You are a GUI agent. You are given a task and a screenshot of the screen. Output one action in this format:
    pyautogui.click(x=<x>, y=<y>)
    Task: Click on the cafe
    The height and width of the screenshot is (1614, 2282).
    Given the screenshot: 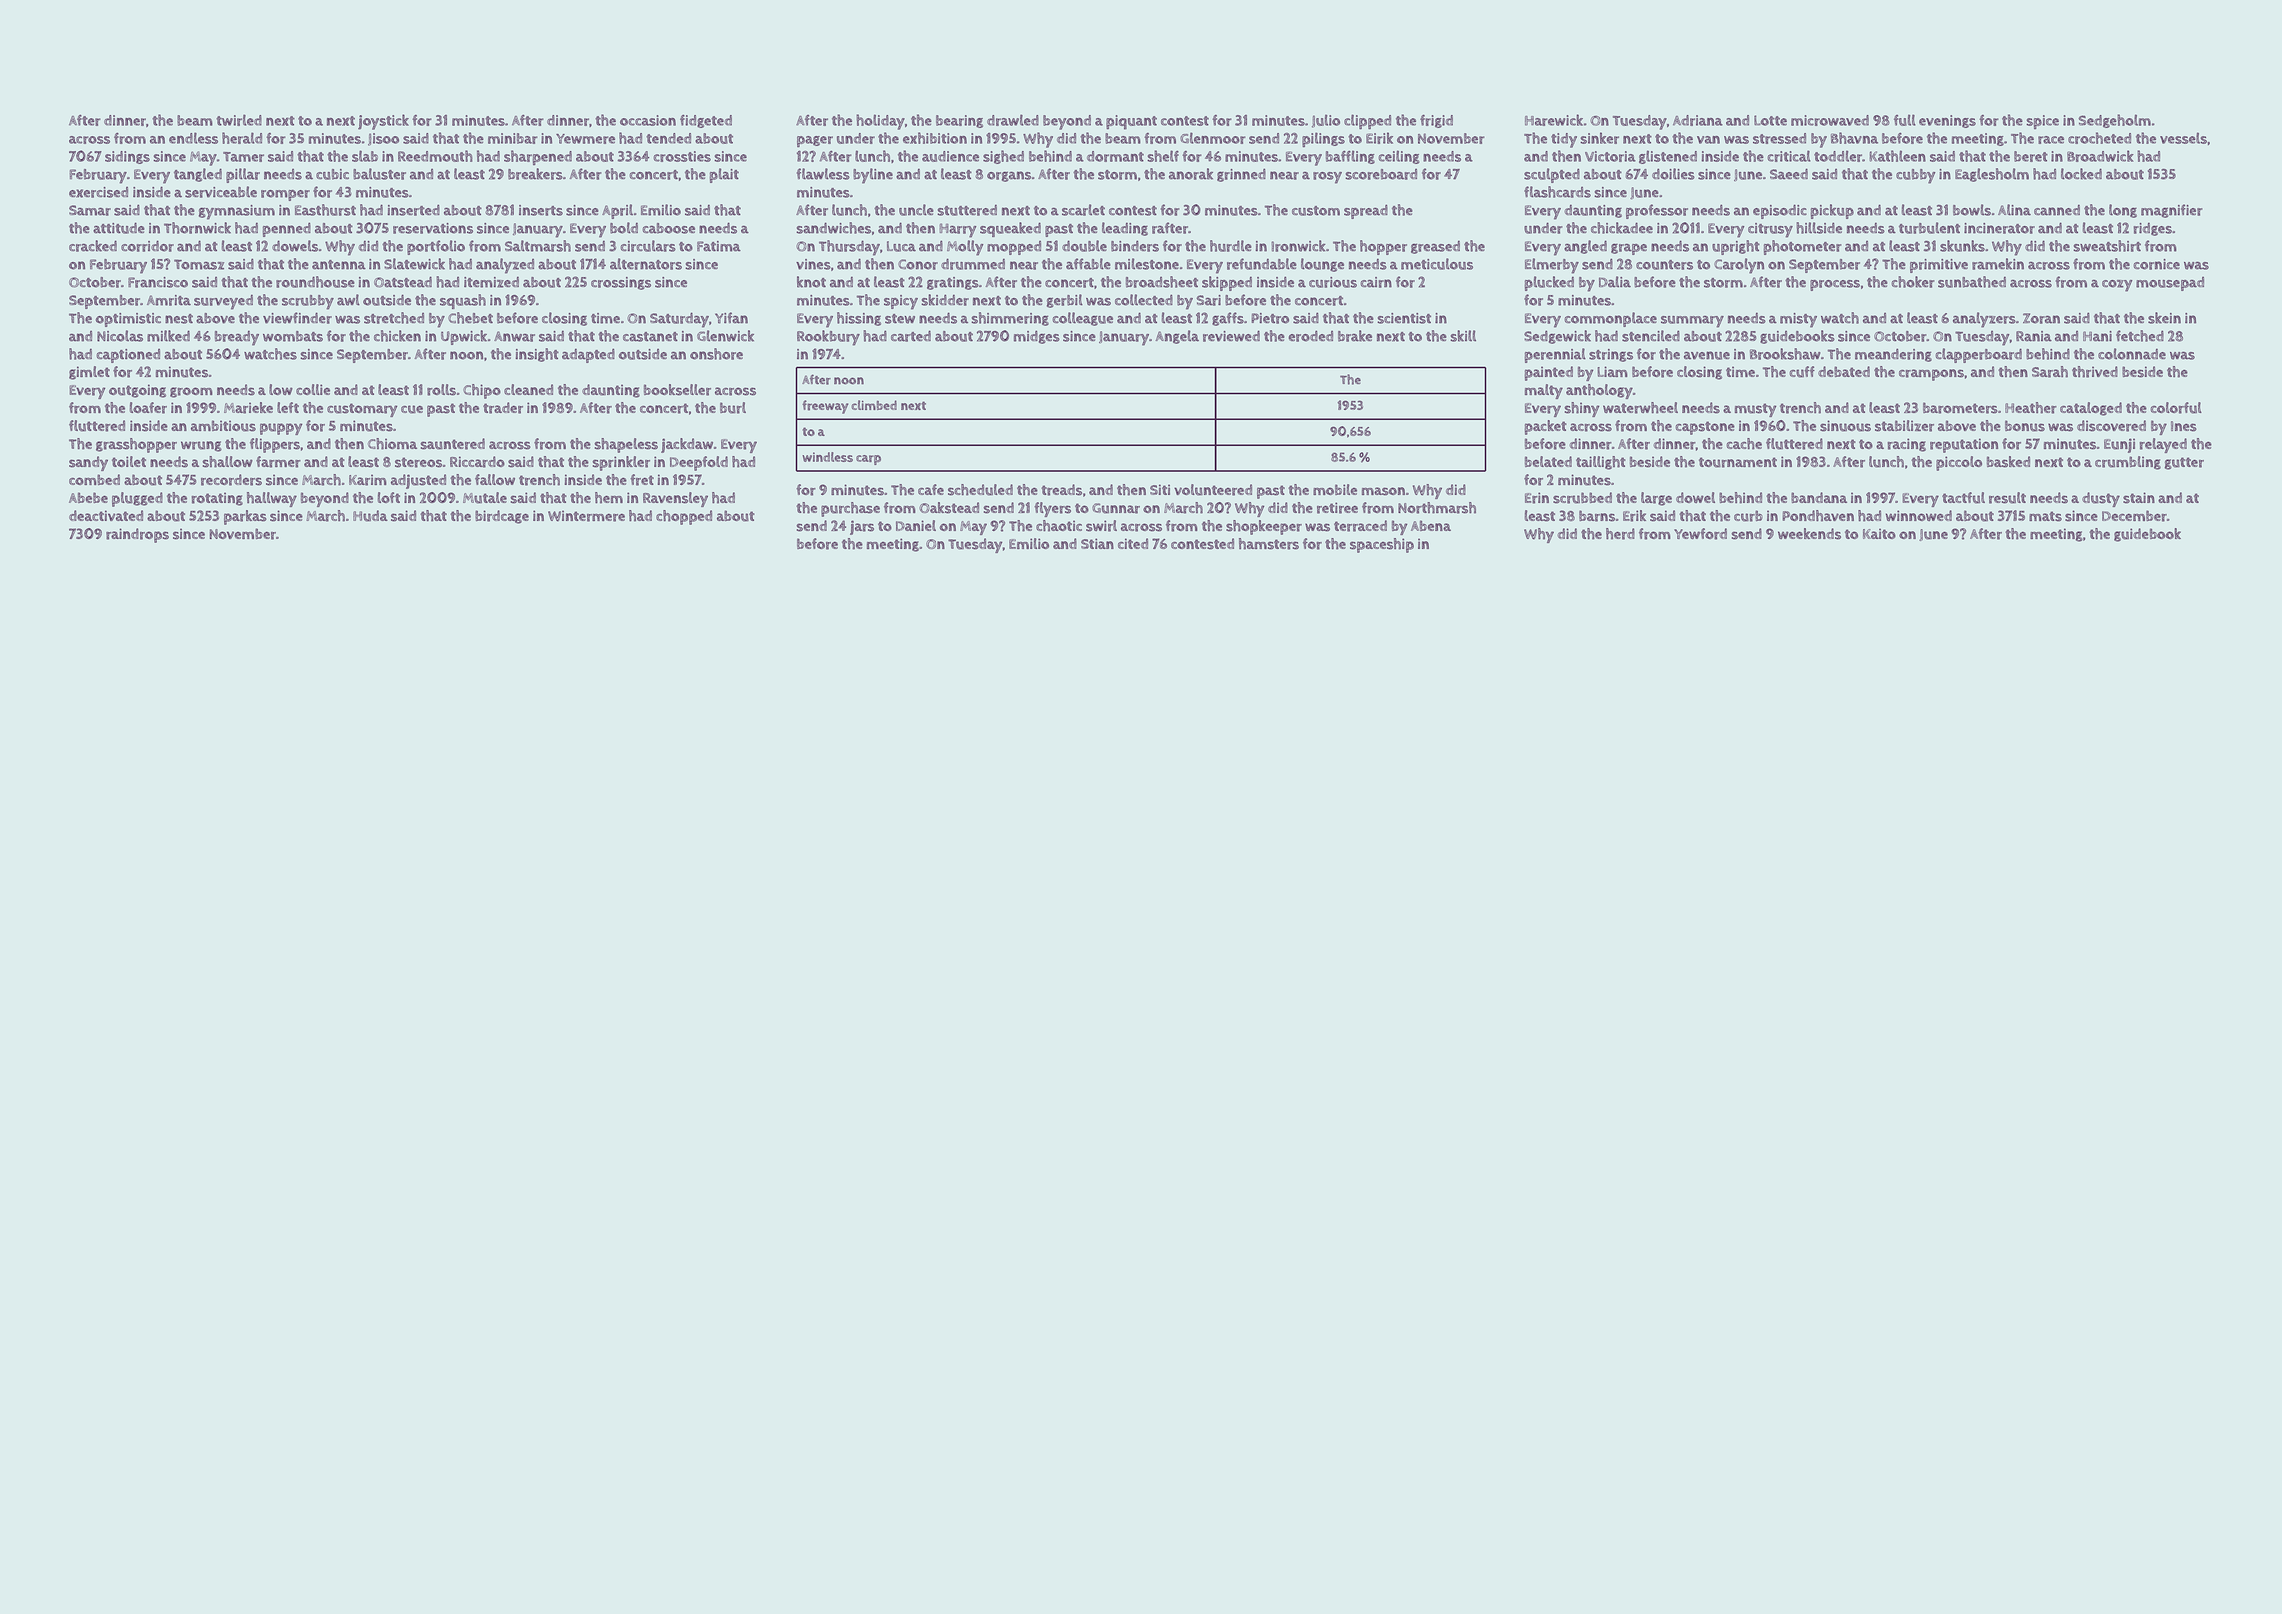 What is the action you would take?
    pyautogui.click(x=931, y=489)
